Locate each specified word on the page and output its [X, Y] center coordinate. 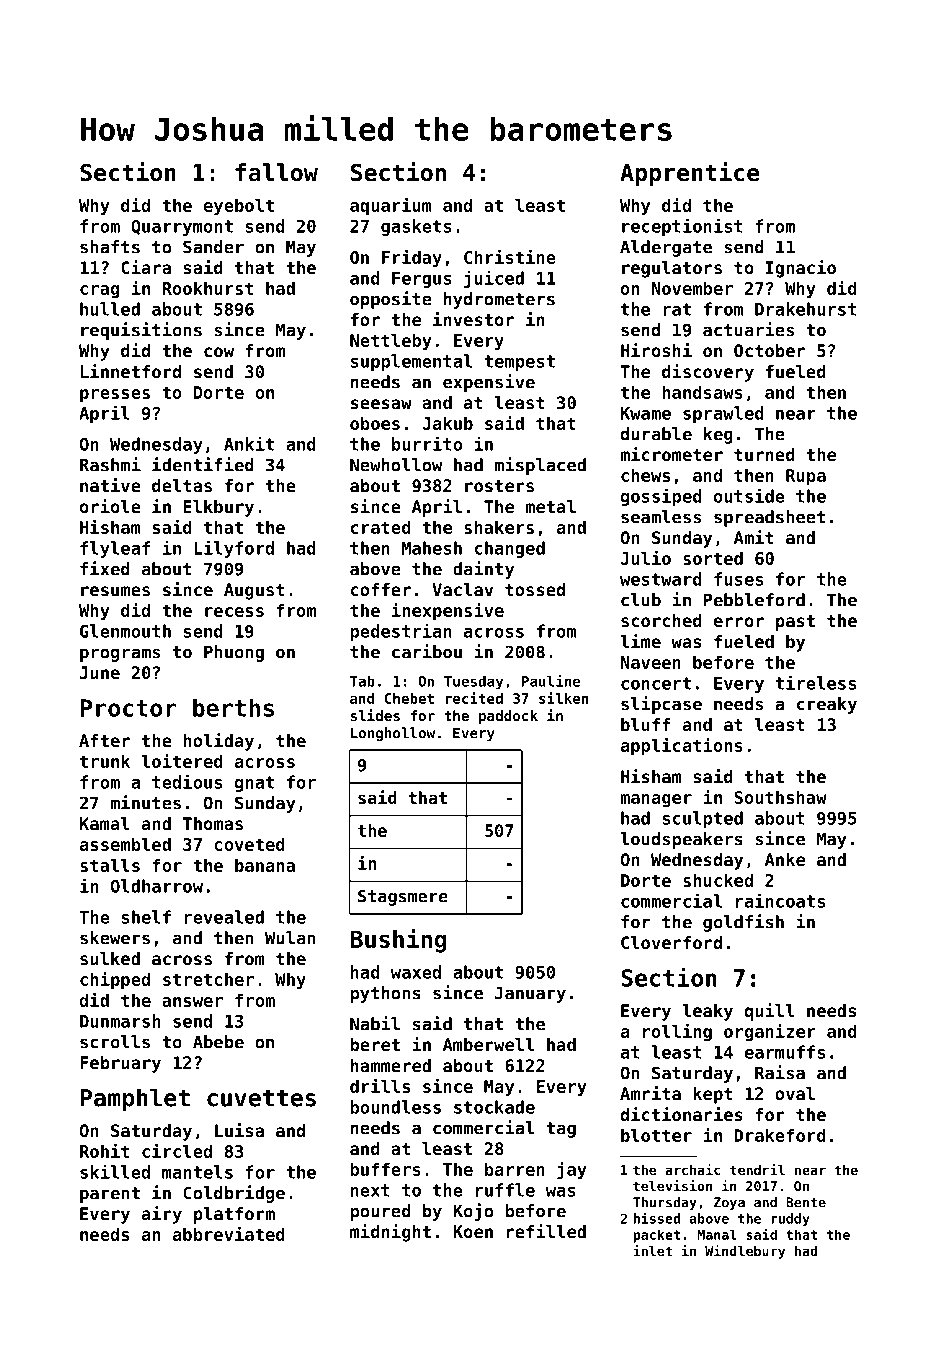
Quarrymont [182, 228]
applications [682, 747]
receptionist [682, 227]
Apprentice [690, 174]
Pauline [551, 681]
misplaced [540, 466]
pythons [385, 994]
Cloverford [671, 942]
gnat [254, 784]
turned [764, 454]
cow [219, 352]
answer [192, 1002]
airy [162, 1215]
